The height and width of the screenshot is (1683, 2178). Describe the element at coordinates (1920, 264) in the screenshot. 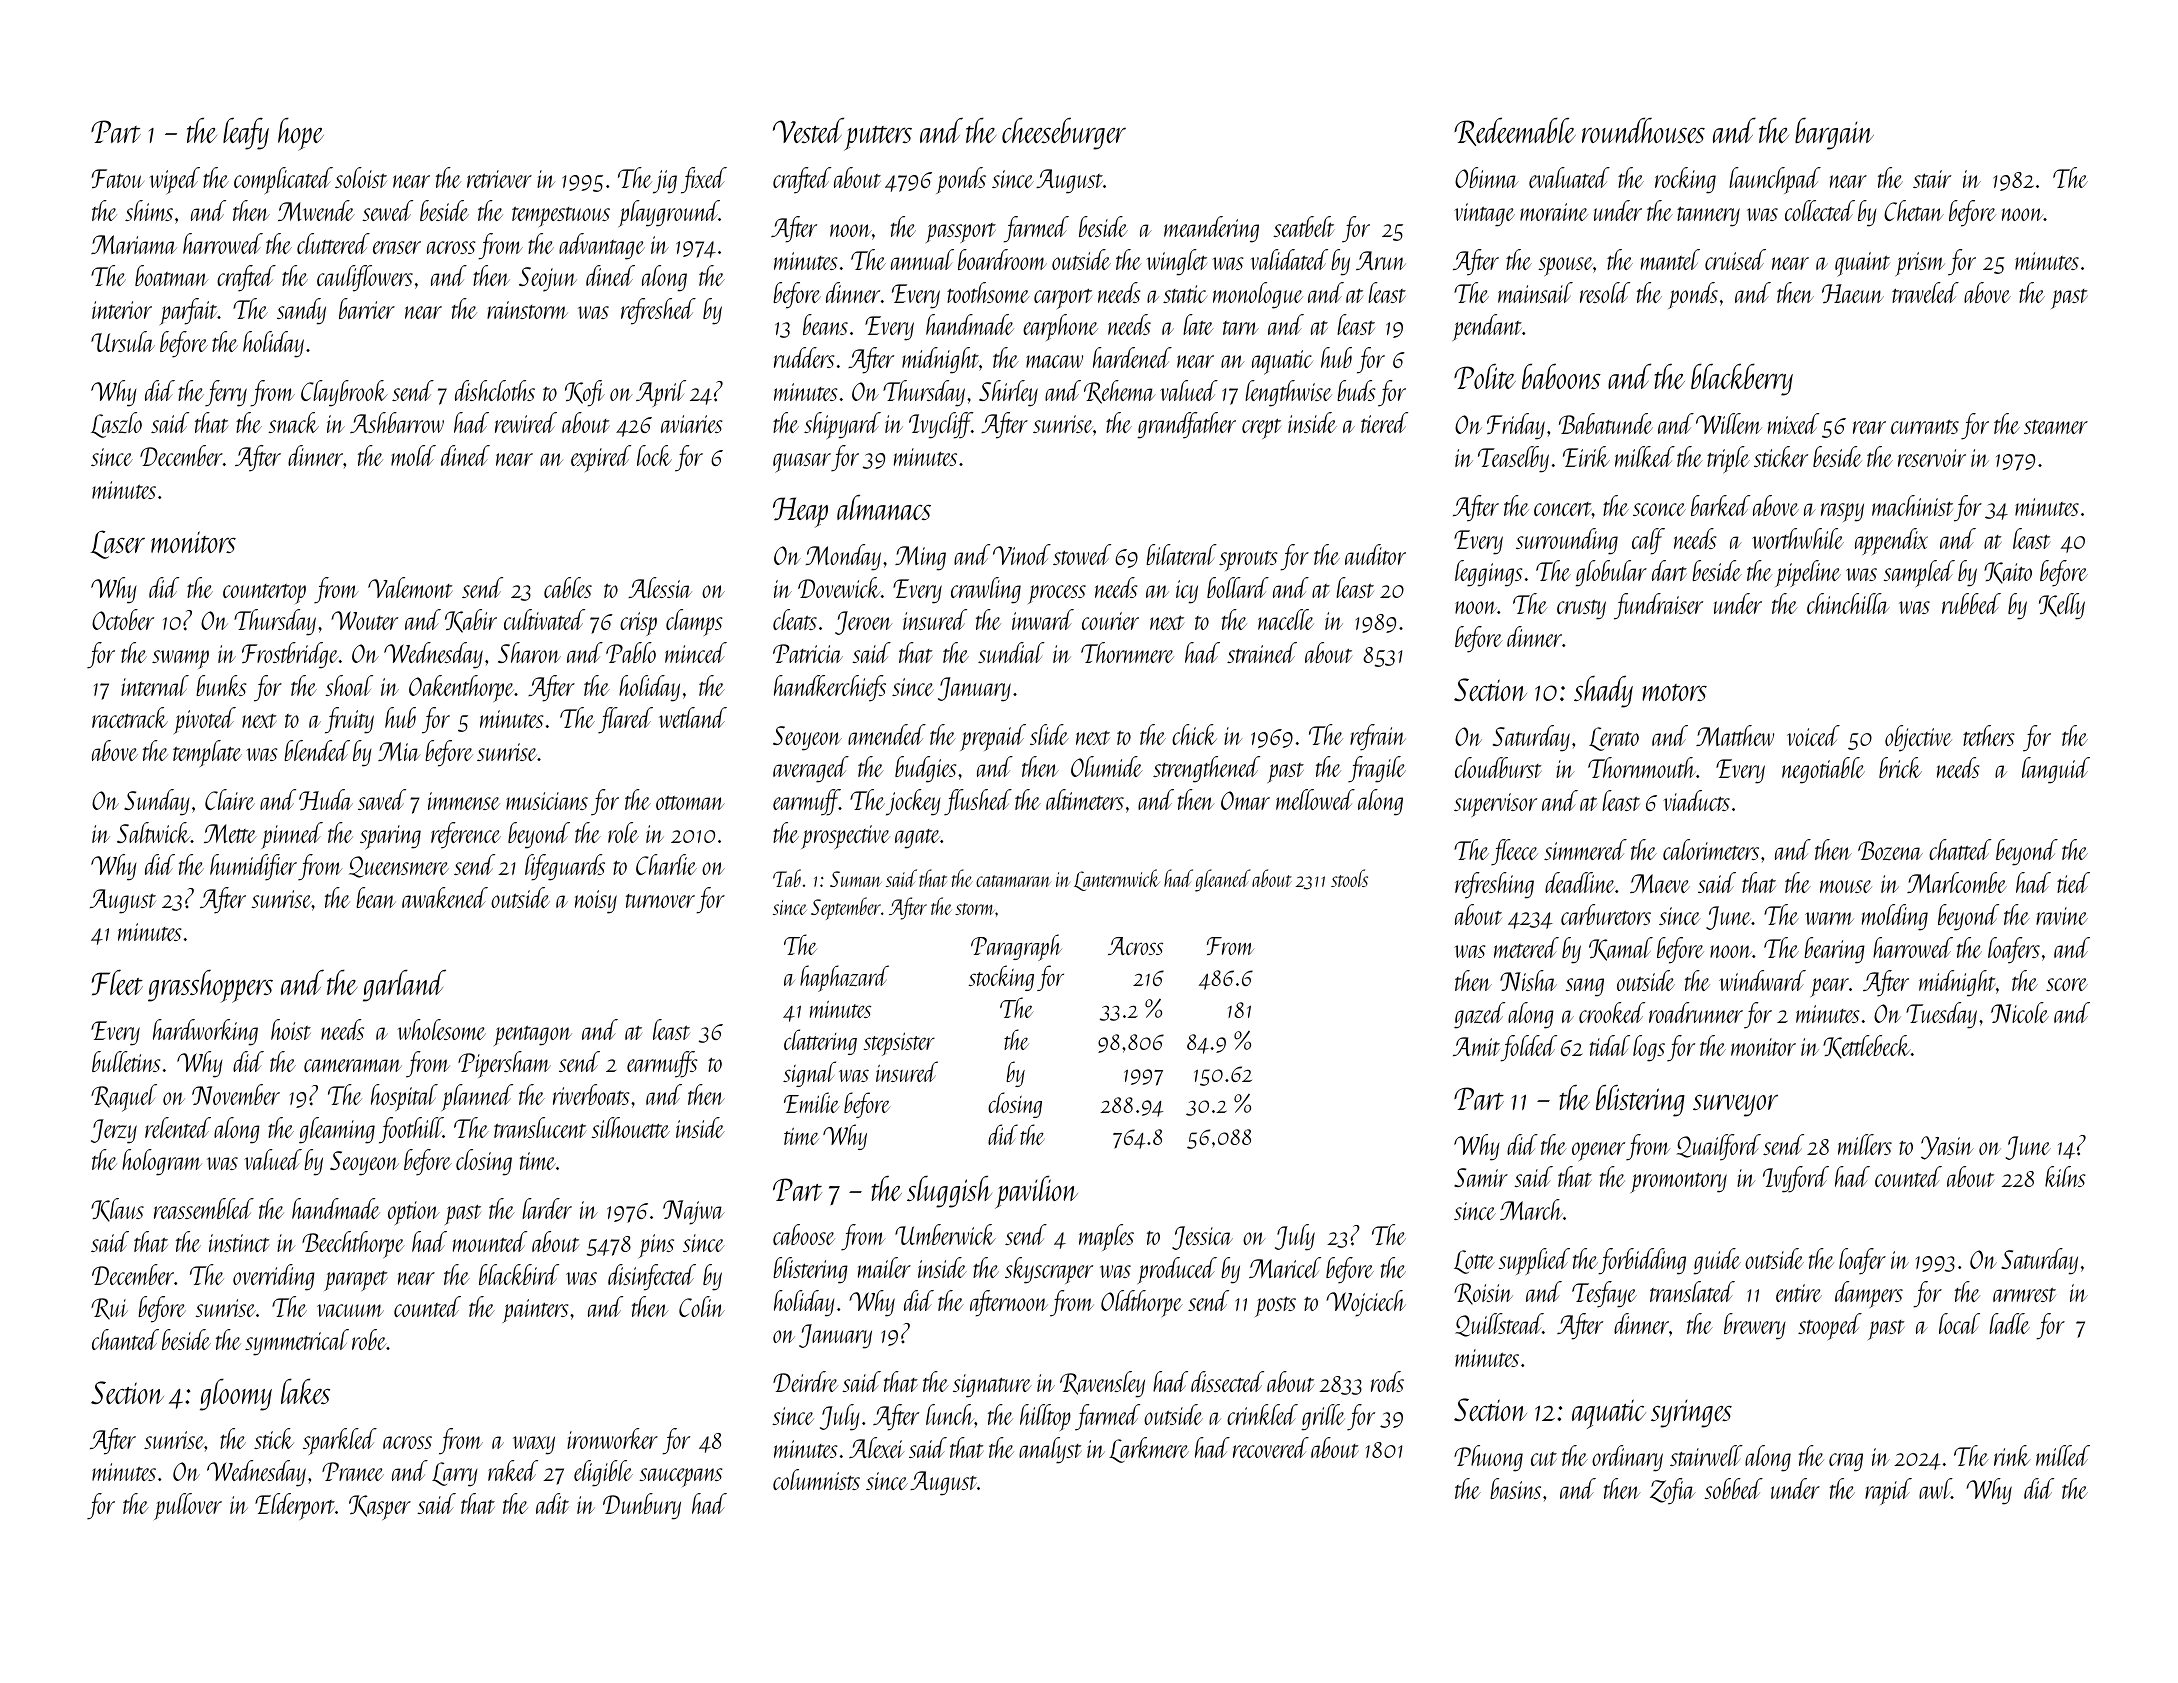

I see `prism` at that location.
